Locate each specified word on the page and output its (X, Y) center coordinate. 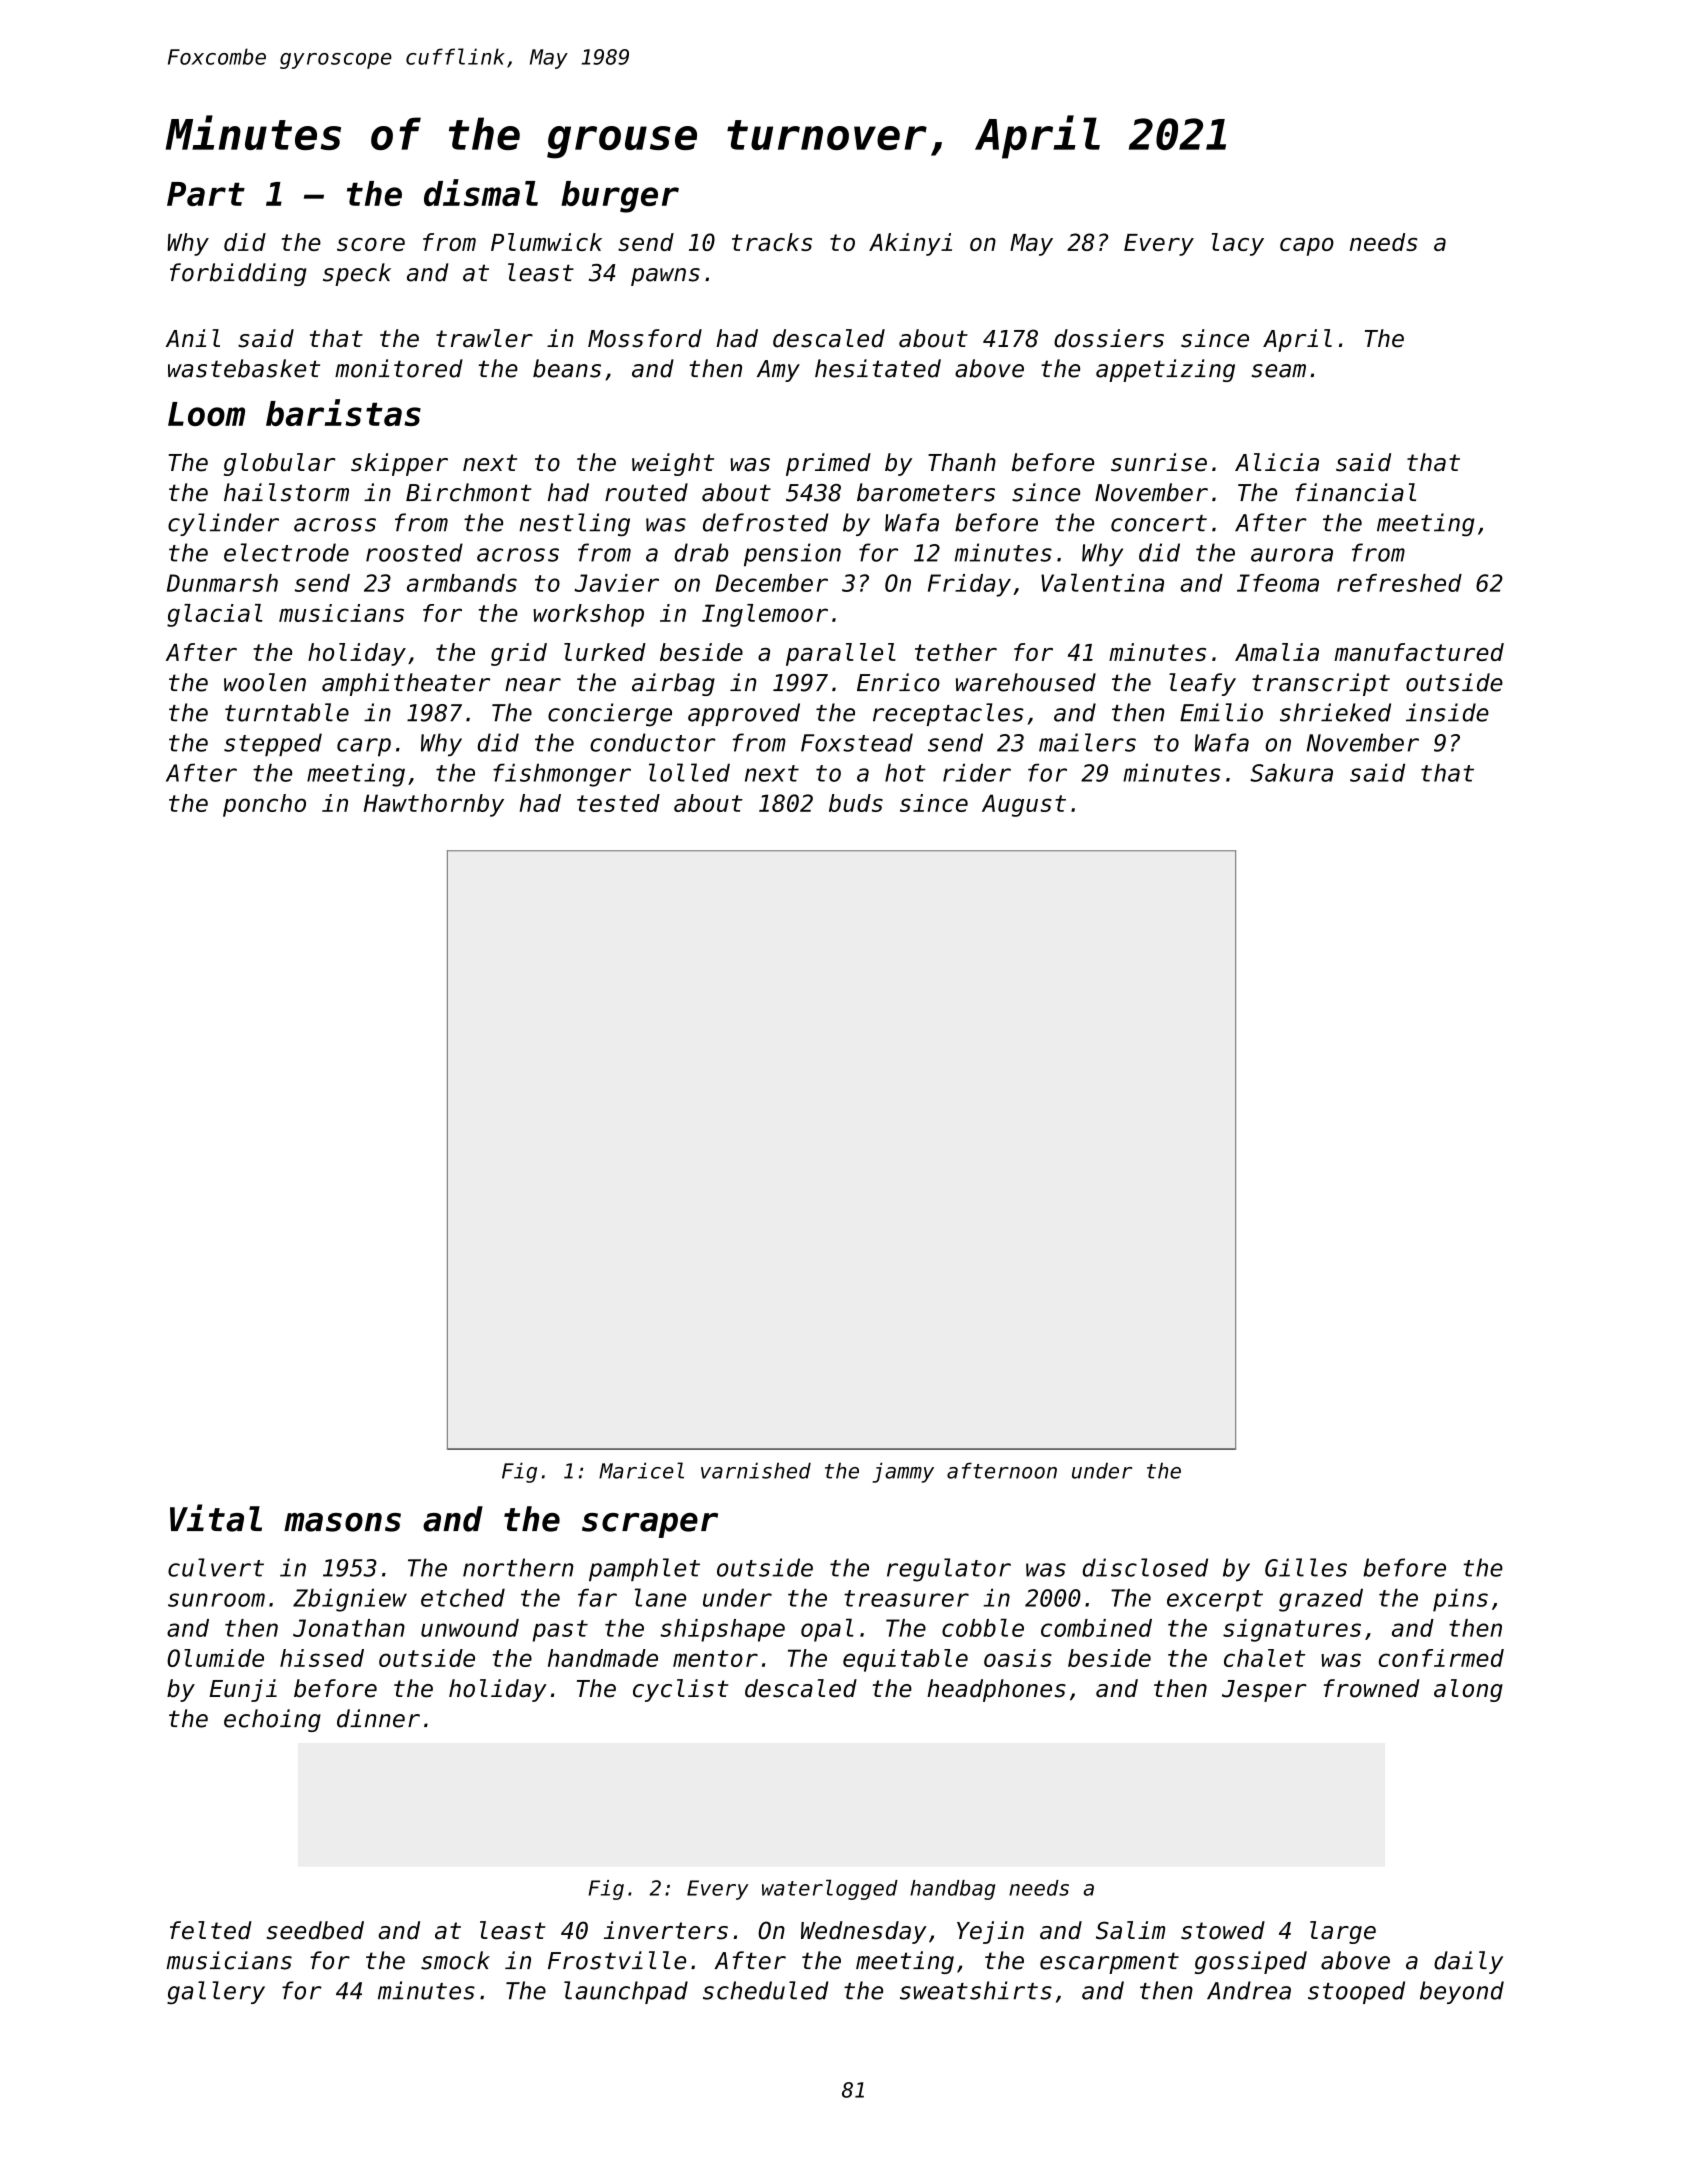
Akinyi (910, 244)
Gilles (1306, 1567)
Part (206, 194)
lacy (1238, 244)
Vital (216, 1518)
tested (618, 803)
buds (856, 803)
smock (455, 1960)
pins (1460, 1600)
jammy (903, 1472)
